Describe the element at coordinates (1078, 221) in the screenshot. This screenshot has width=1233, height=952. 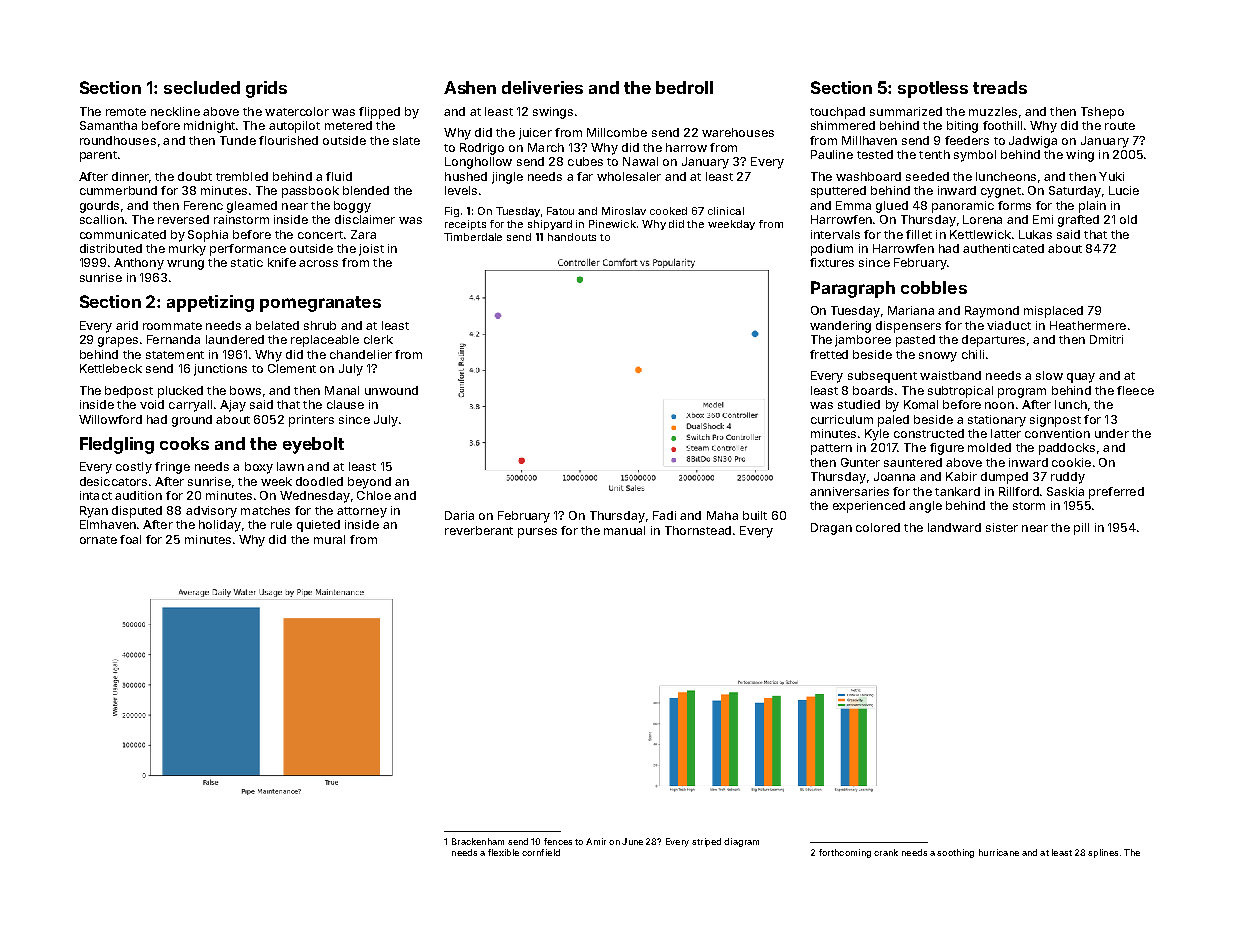
I see `grafted` at that location.
